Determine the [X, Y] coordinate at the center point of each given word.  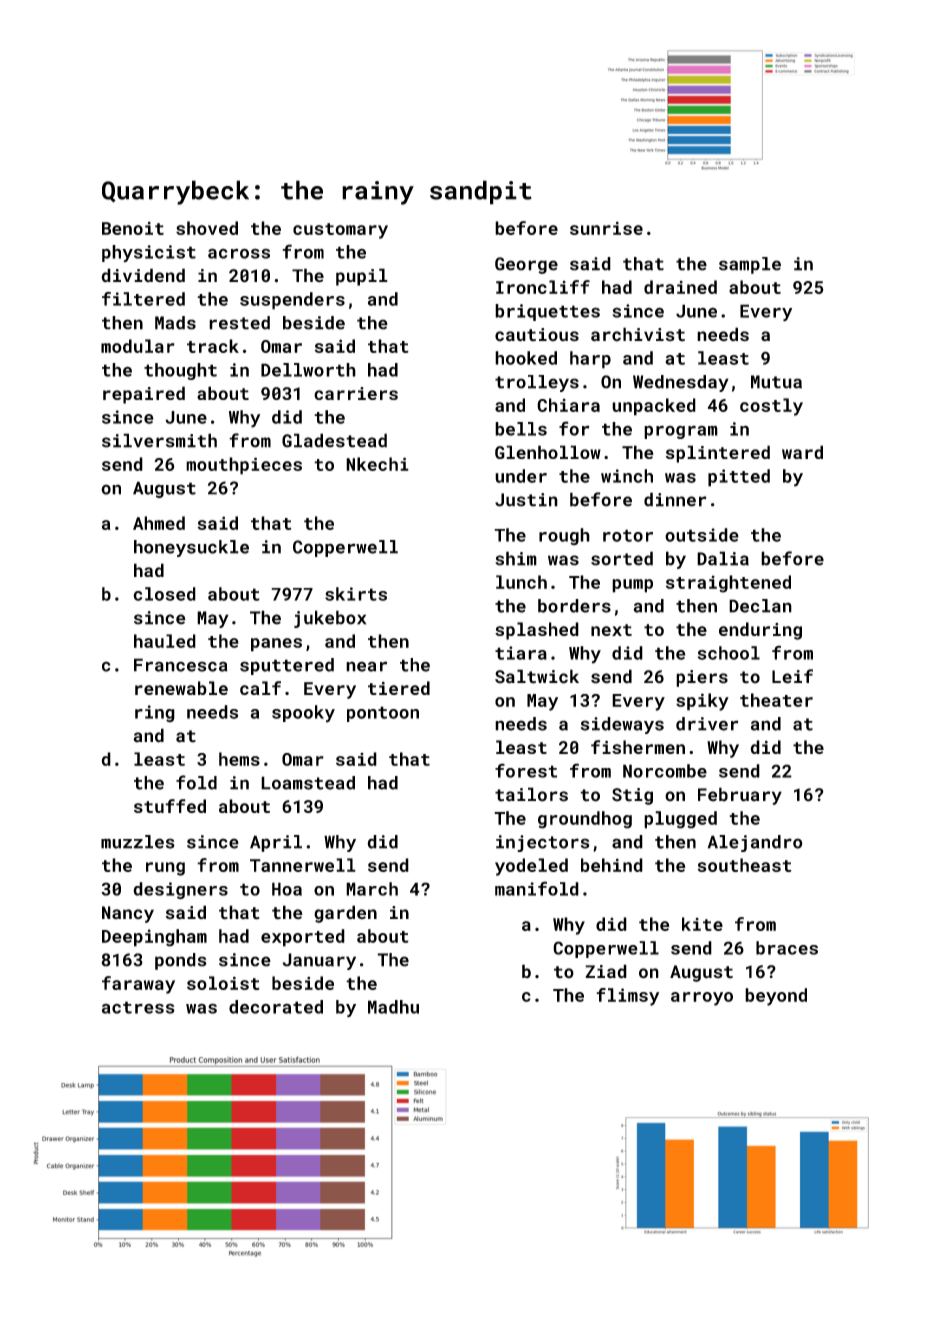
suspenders [292, 301]
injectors [543, 843]
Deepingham [154, 938]
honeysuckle [191, 548]
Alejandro [755, 843]
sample [750, 265]
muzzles [138, 842]
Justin [526, 500]
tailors [531, 794]
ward [802, 452]
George [526, 265]
